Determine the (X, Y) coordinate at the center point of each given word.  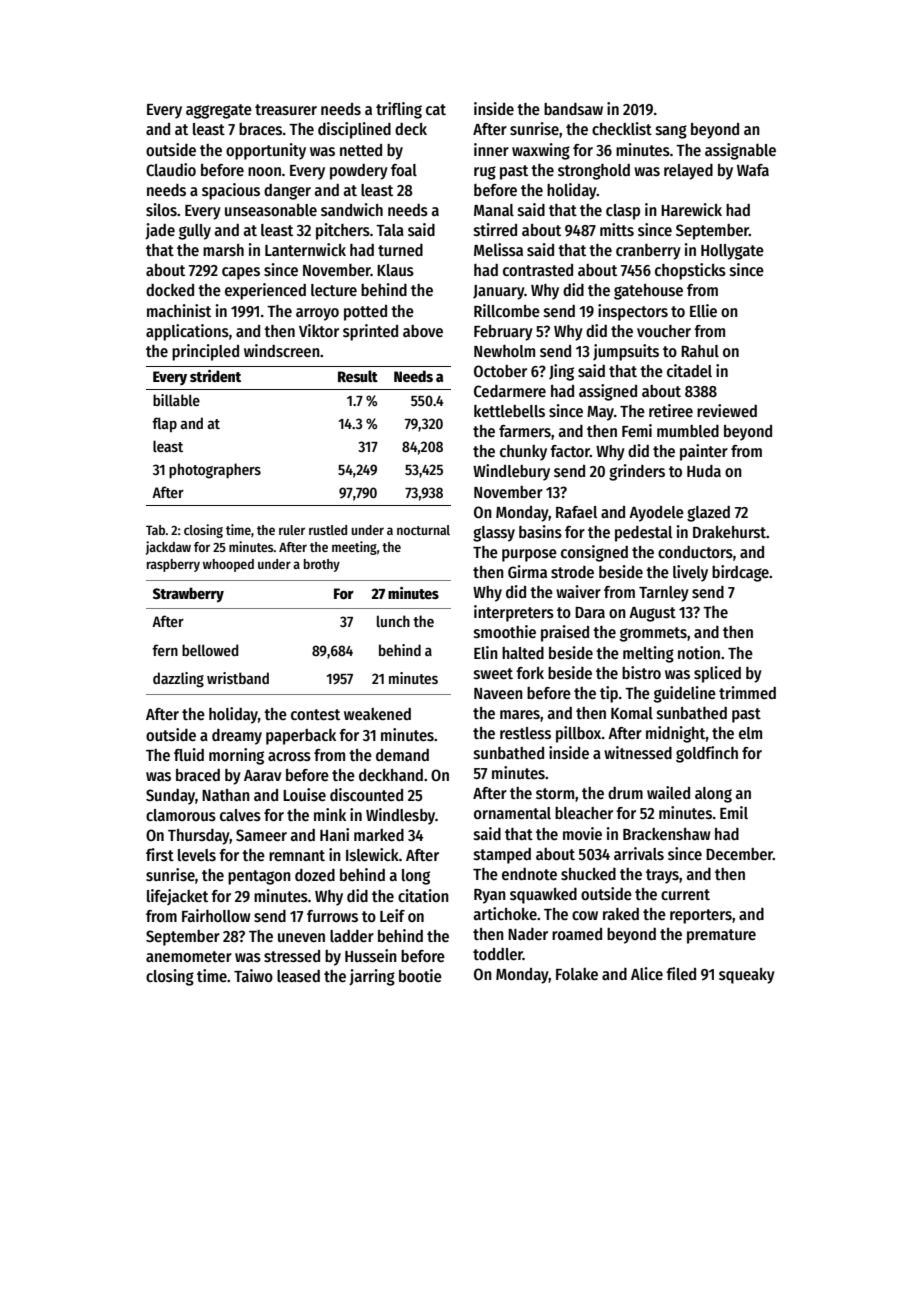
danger (287, 192)
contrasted (538, 270)
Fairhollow (216, 915)
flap (164, 424)
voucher (664, 331)
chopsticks (690, 271)
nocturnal (423, 530)
